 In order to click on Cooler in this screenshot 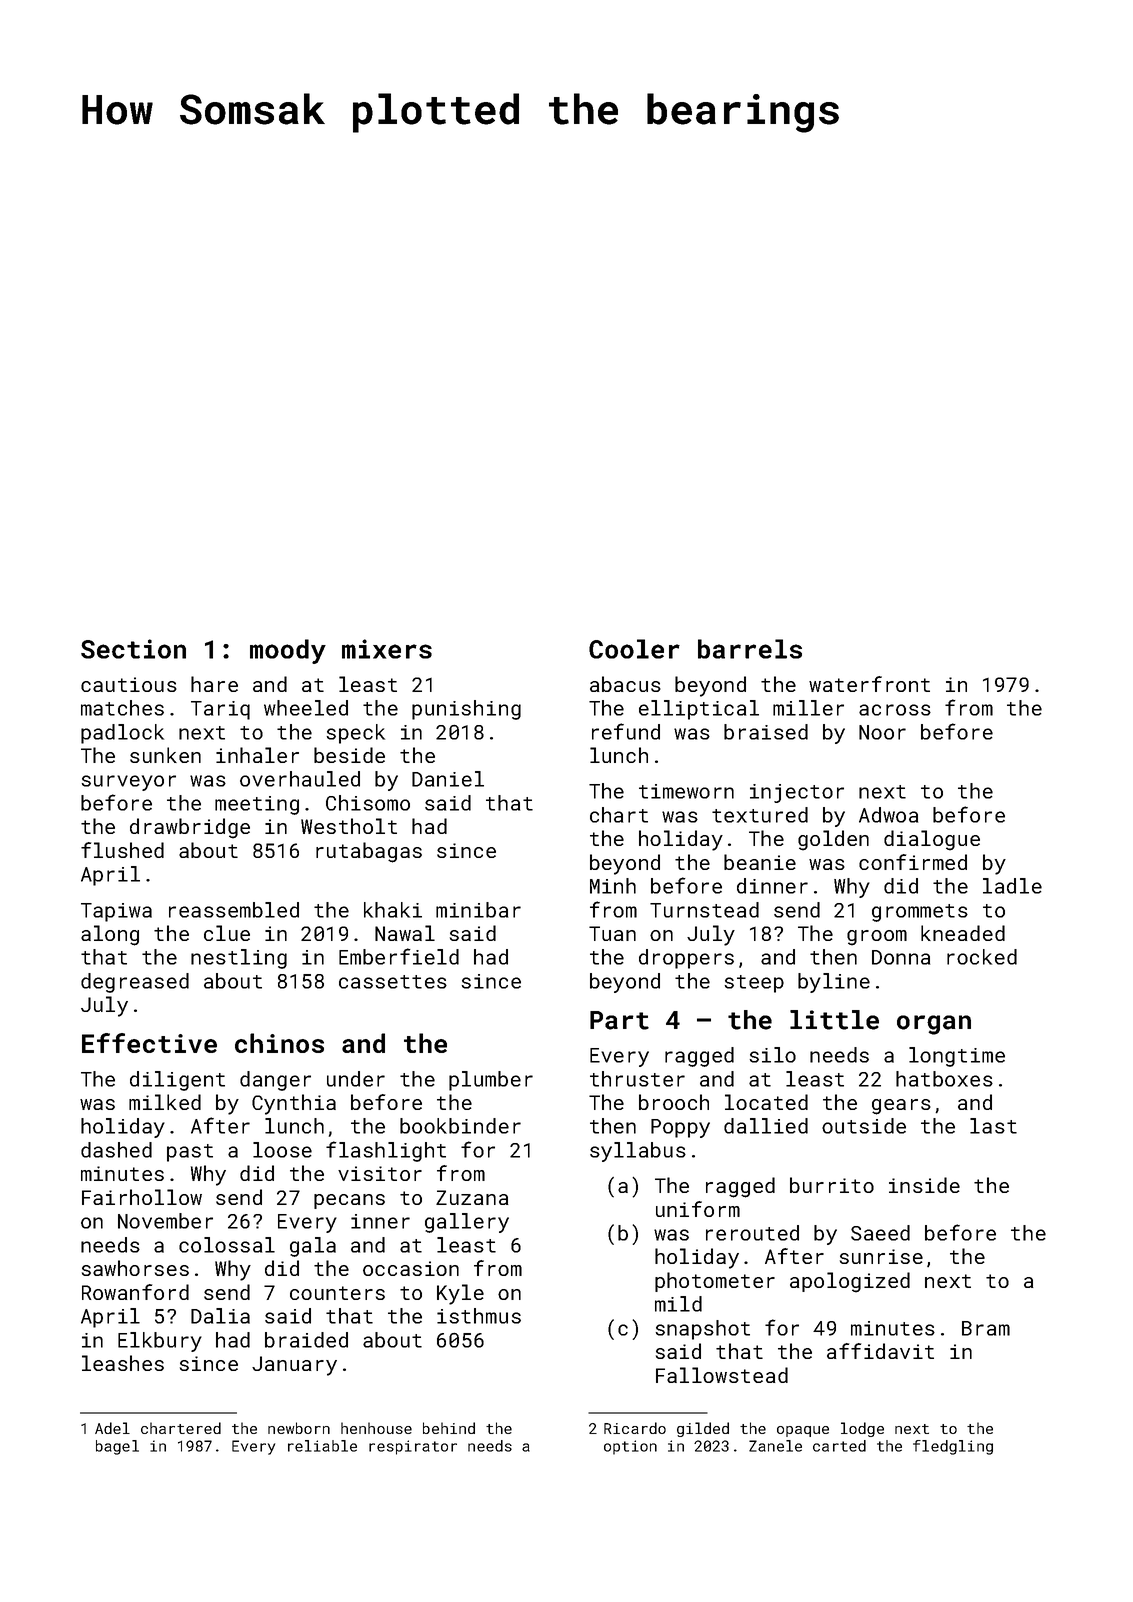, I will do `click(634, 649)`.
